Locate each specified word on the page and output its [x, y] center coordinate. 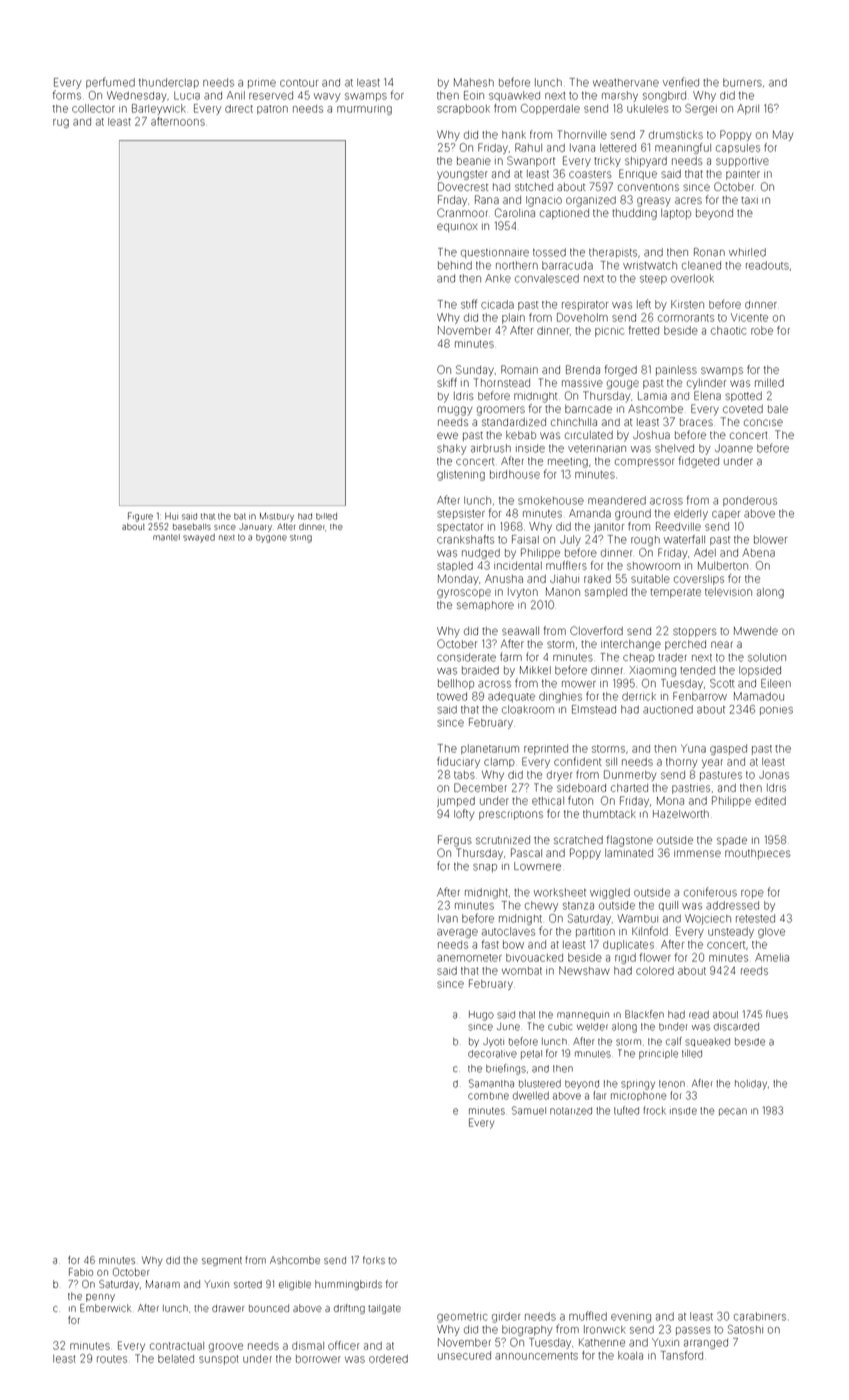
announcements [536, 1356]
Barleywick [159, 109]
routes [112, 1359]
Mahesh [474, 82]
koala [630, 1355]
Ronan [709, 252]
